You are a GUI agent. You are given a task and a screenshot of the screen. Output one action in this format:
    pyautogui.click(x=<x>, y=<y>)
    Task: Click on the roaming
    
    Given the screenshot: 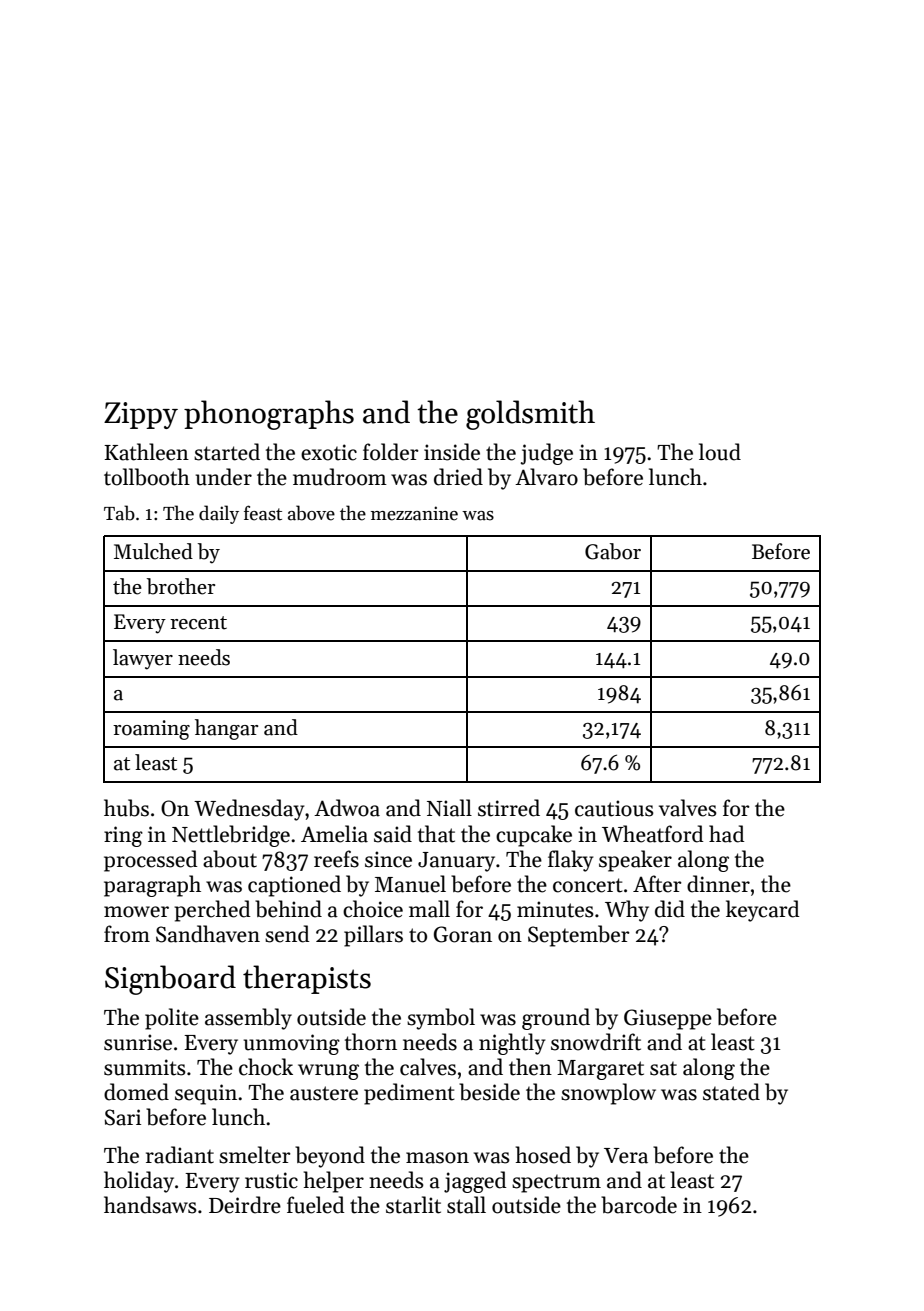 What is the action you would take?
    pyautogui.click(x=151, y=730)
